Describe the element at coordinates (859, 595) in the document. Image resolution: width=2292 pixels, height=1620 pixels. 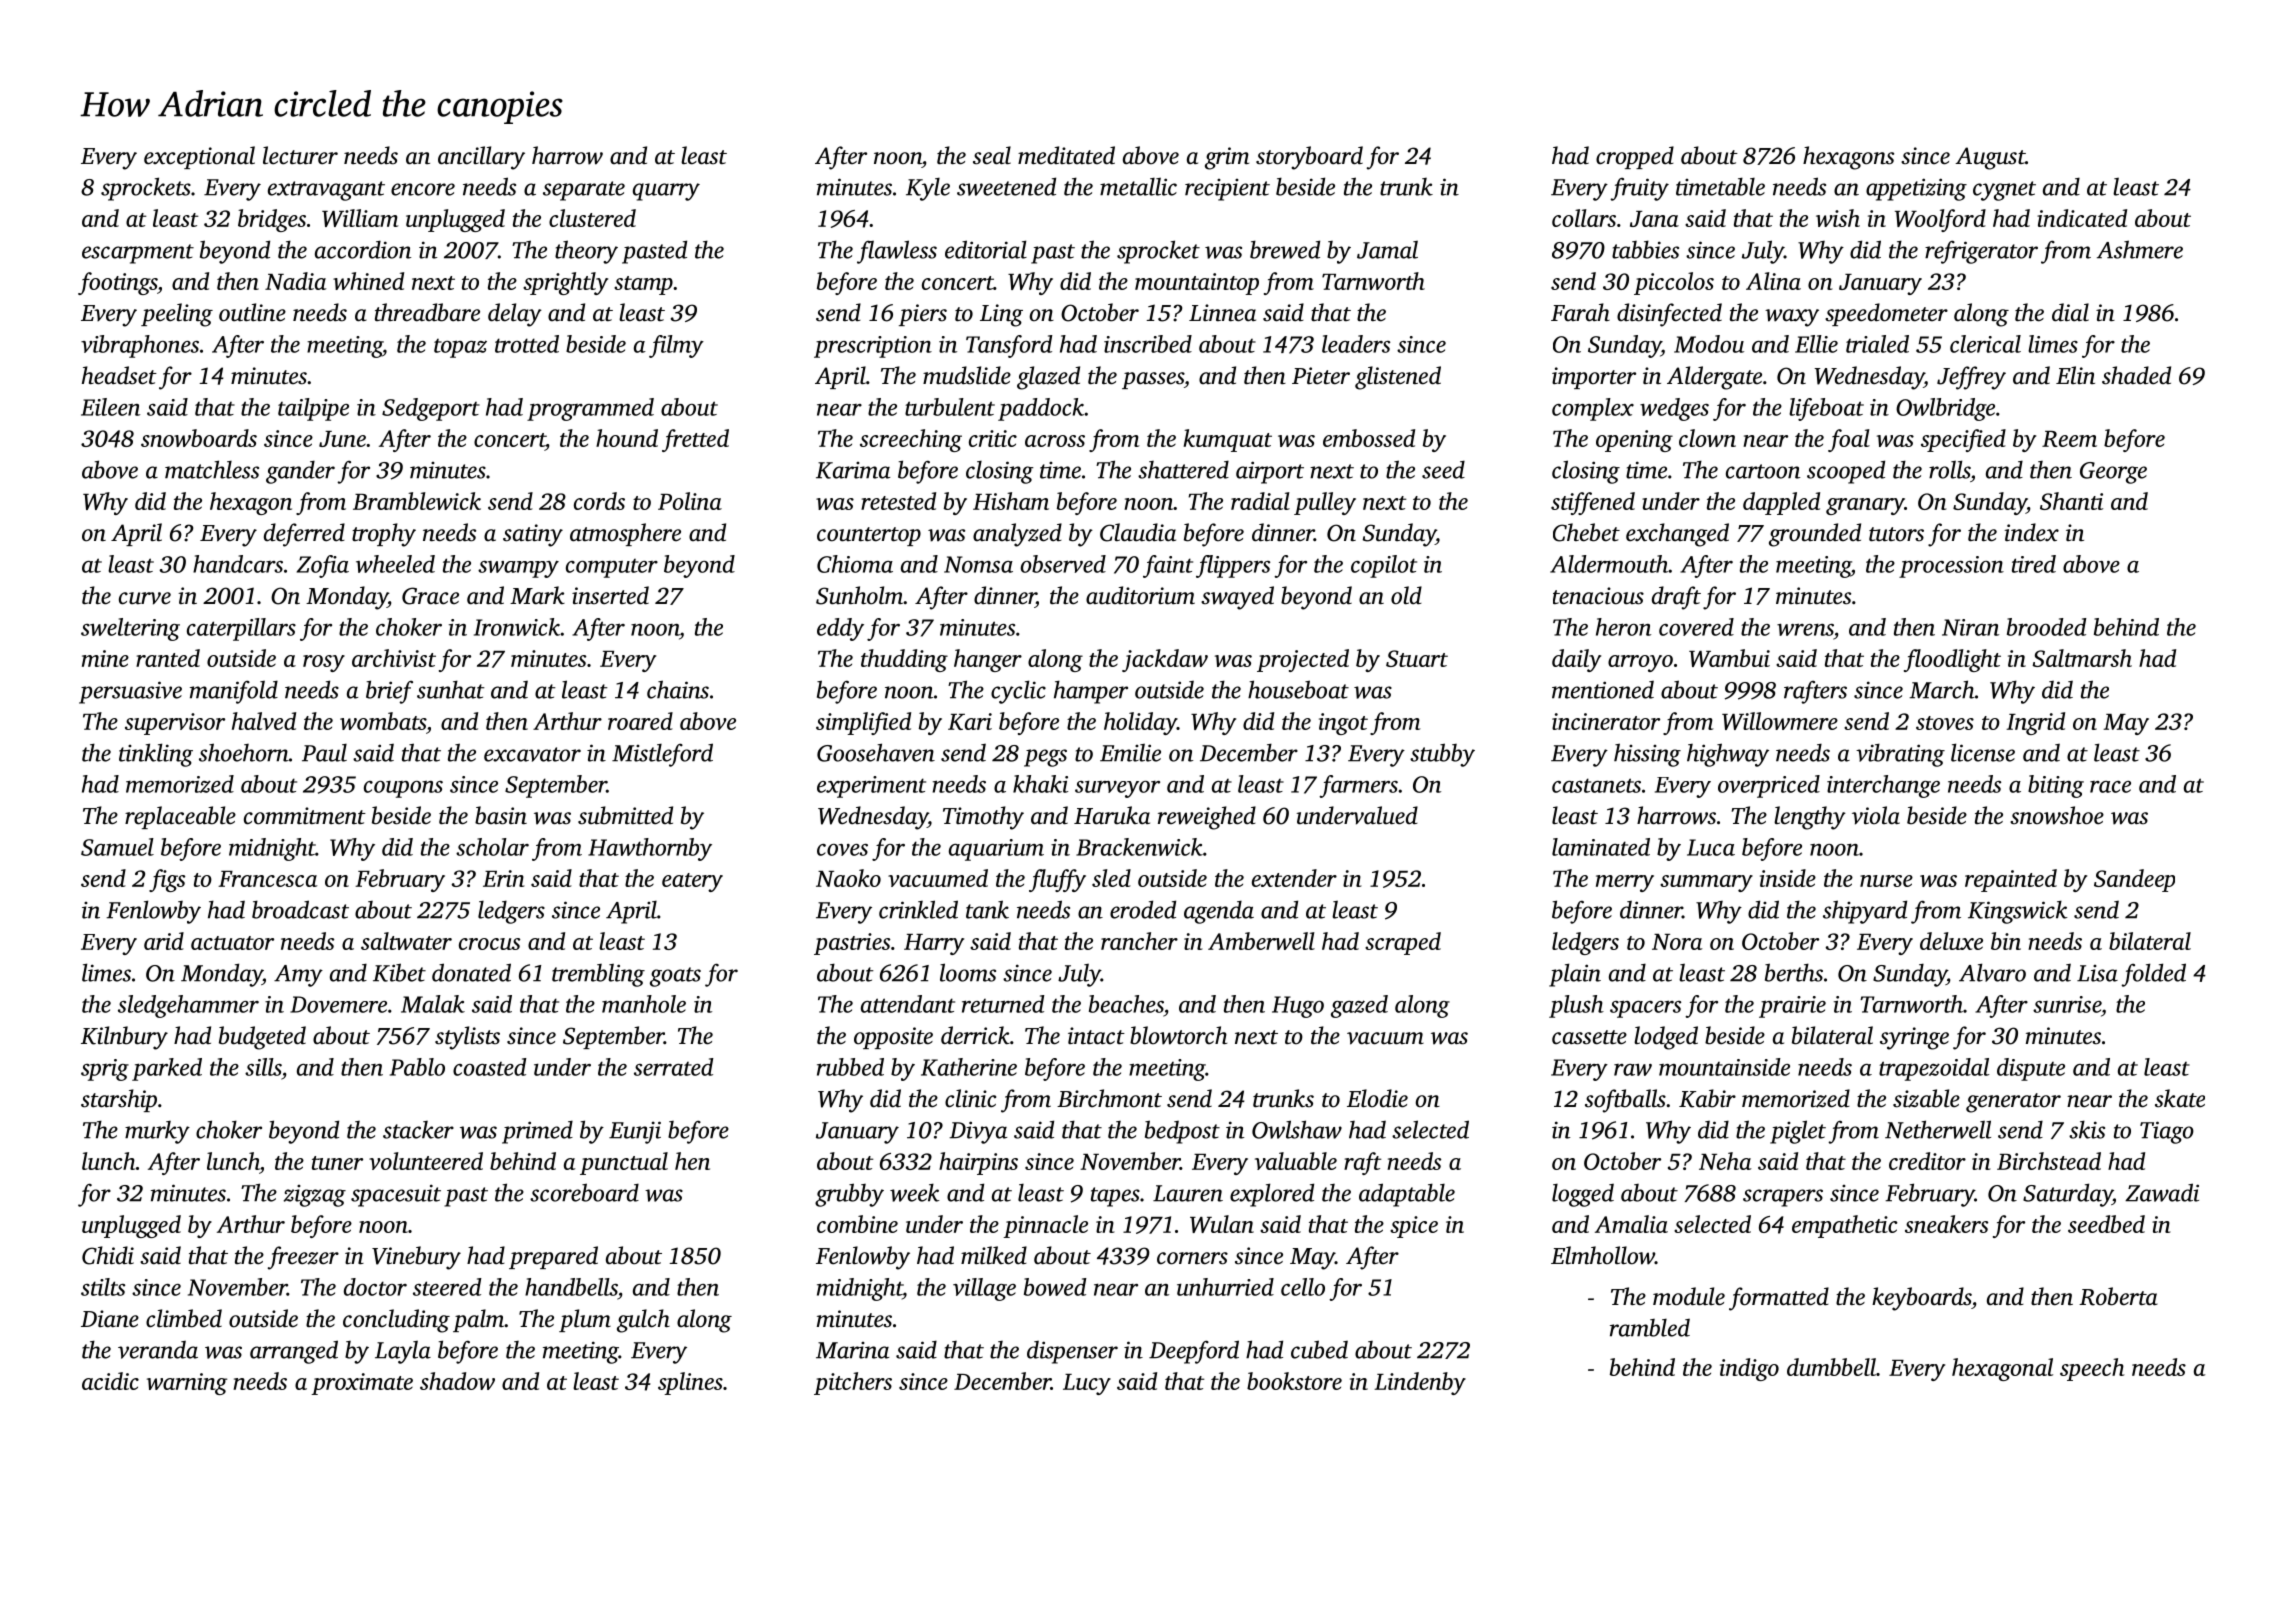
I see `Sunholm` at that location.
